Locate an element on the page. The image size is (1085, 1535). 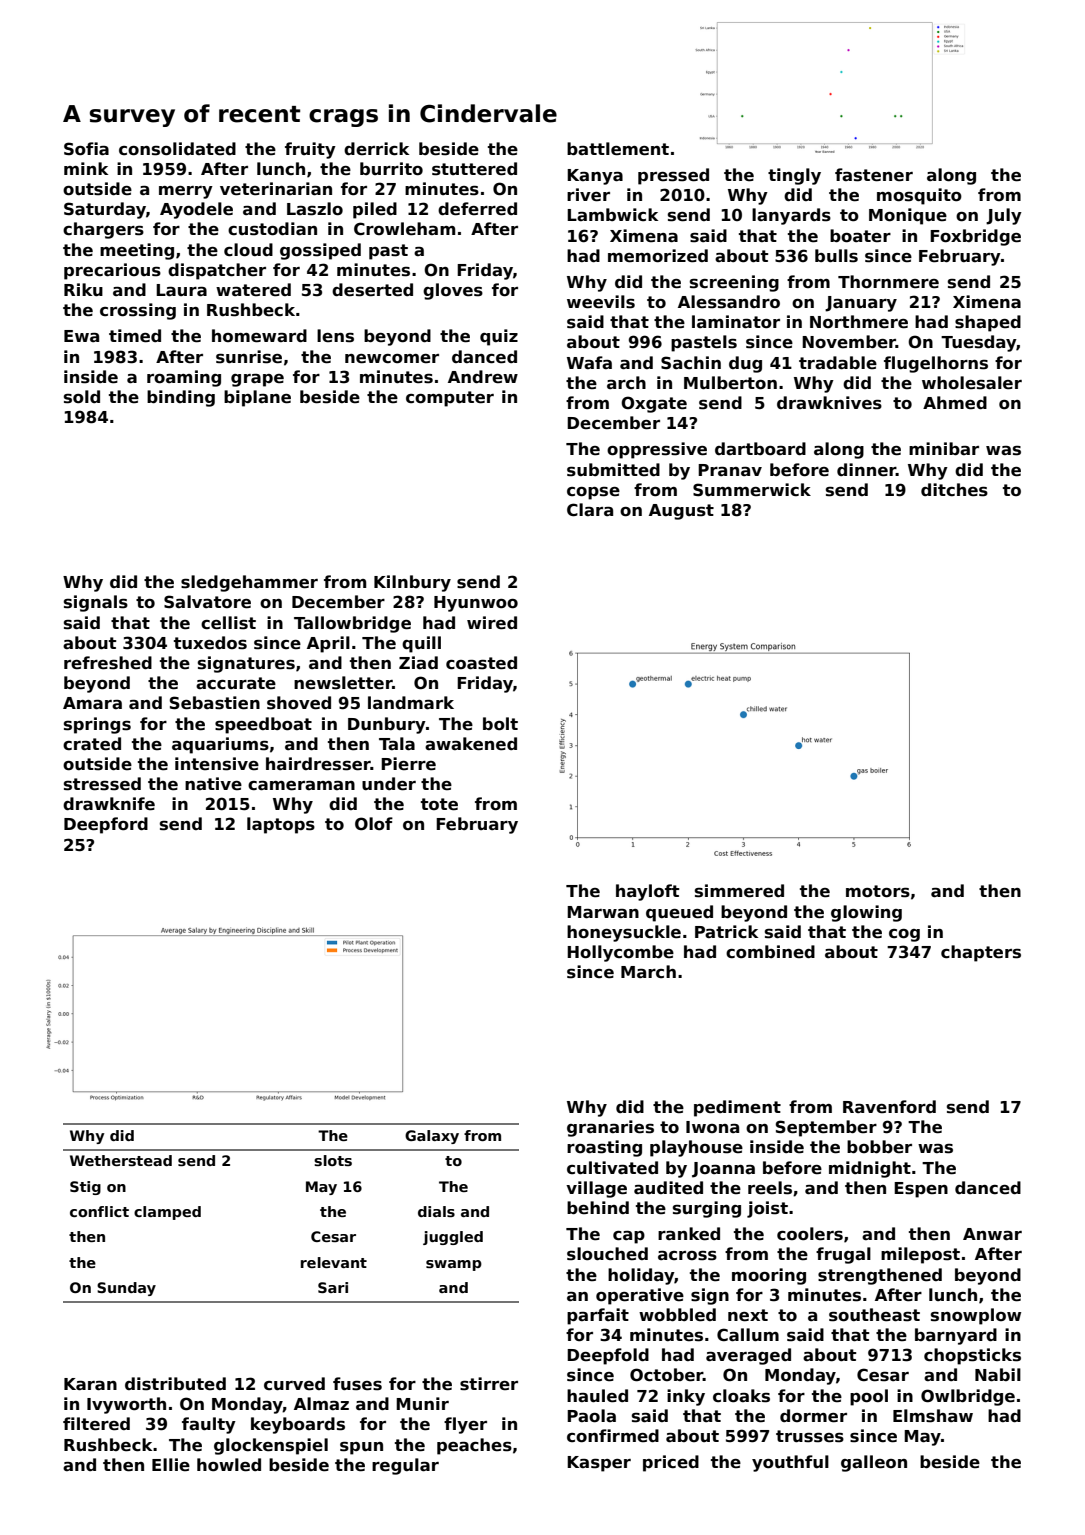
juggled is located at coordinates (453, 1238).
